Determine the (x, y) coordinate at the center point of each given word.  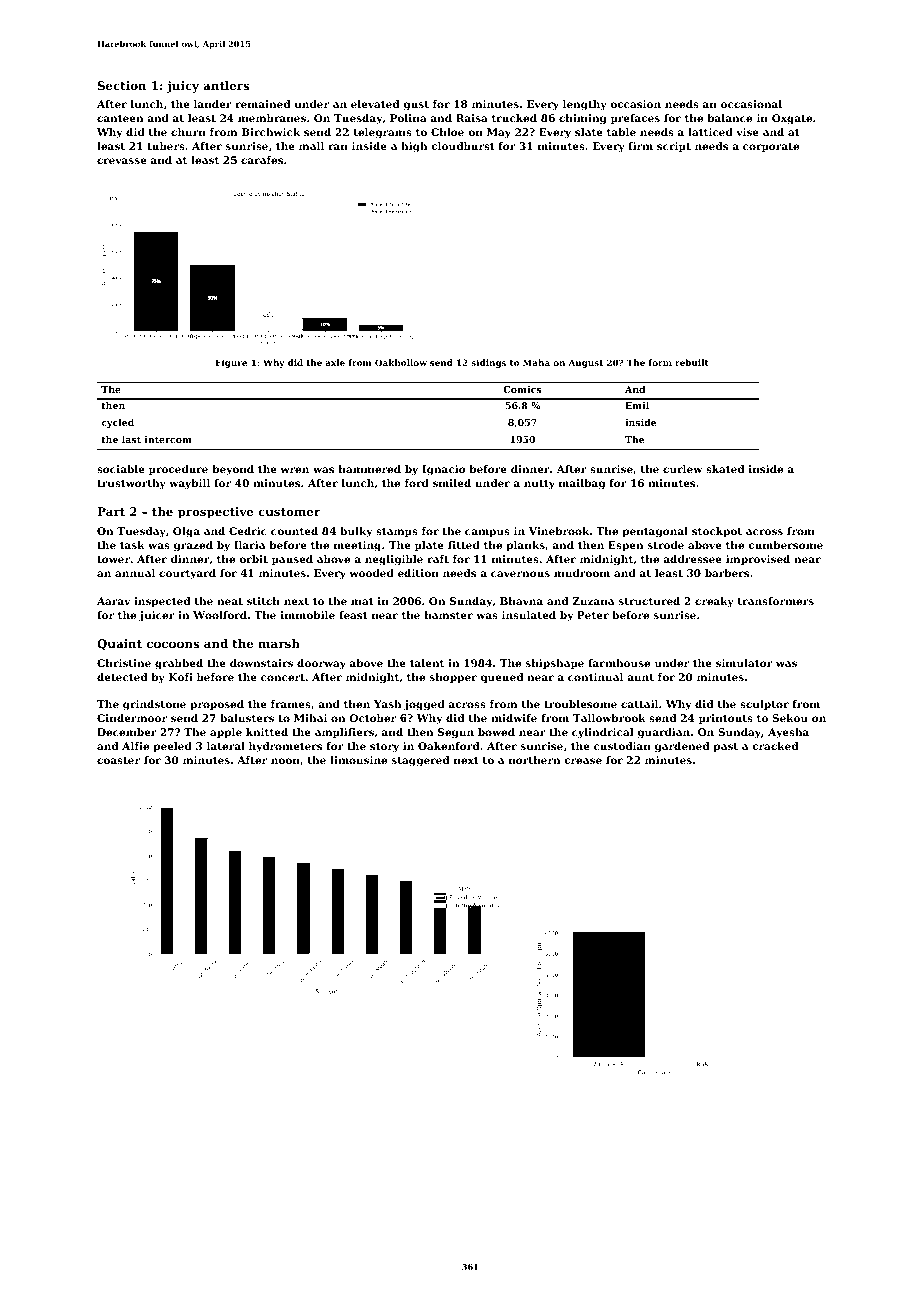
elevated (375, 104)
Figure (231, 363)
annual (135, 573)
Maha (536, 362)
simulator (744, 663)
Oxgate (792, 119)
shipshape (555, 664)
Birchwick (271, 132)
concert (283, 677)
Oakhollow (401, 362)
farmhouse (619, 663)
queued (501, 678)
